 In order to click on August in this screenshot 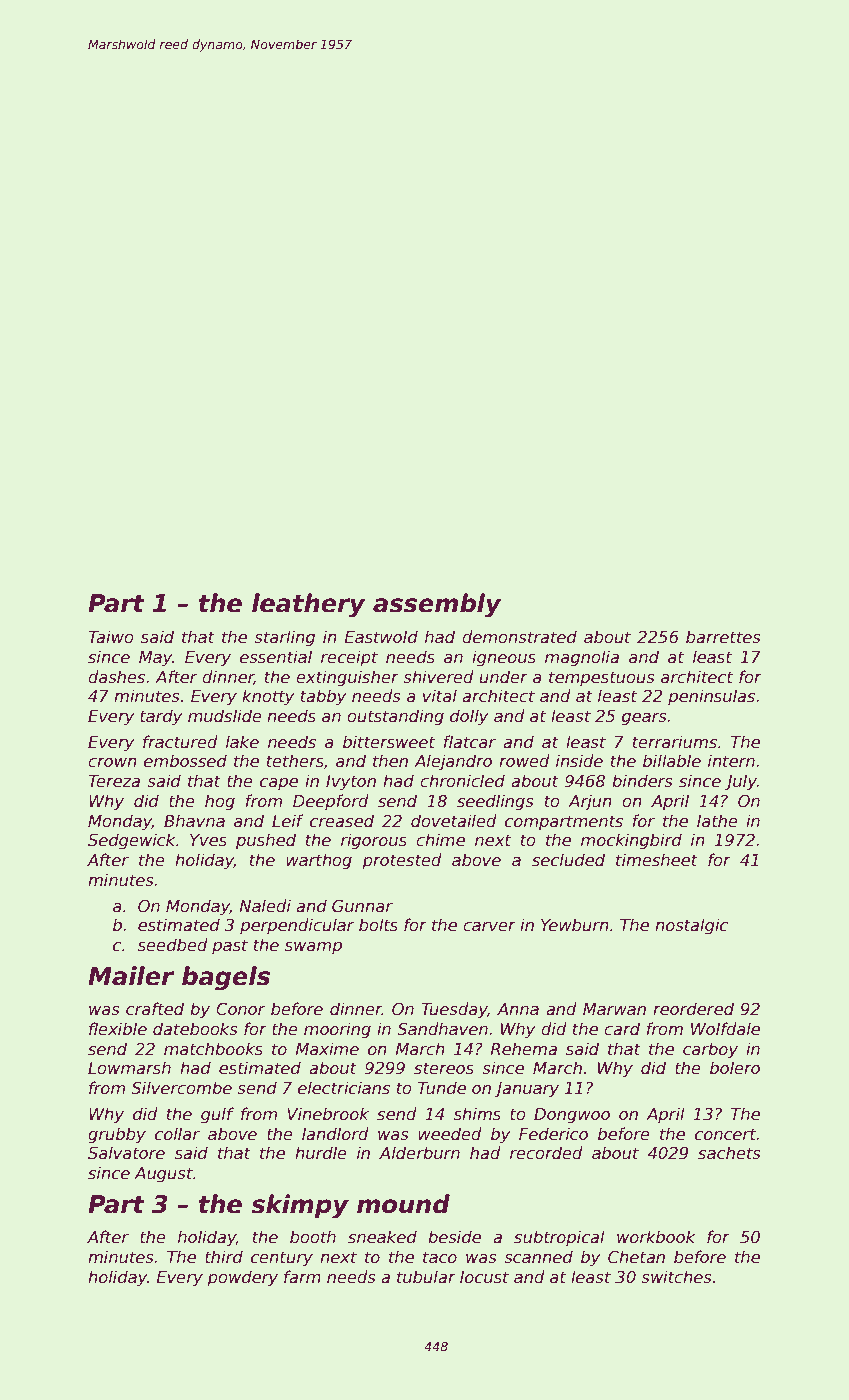, I will do `click(163, 1175)`.
